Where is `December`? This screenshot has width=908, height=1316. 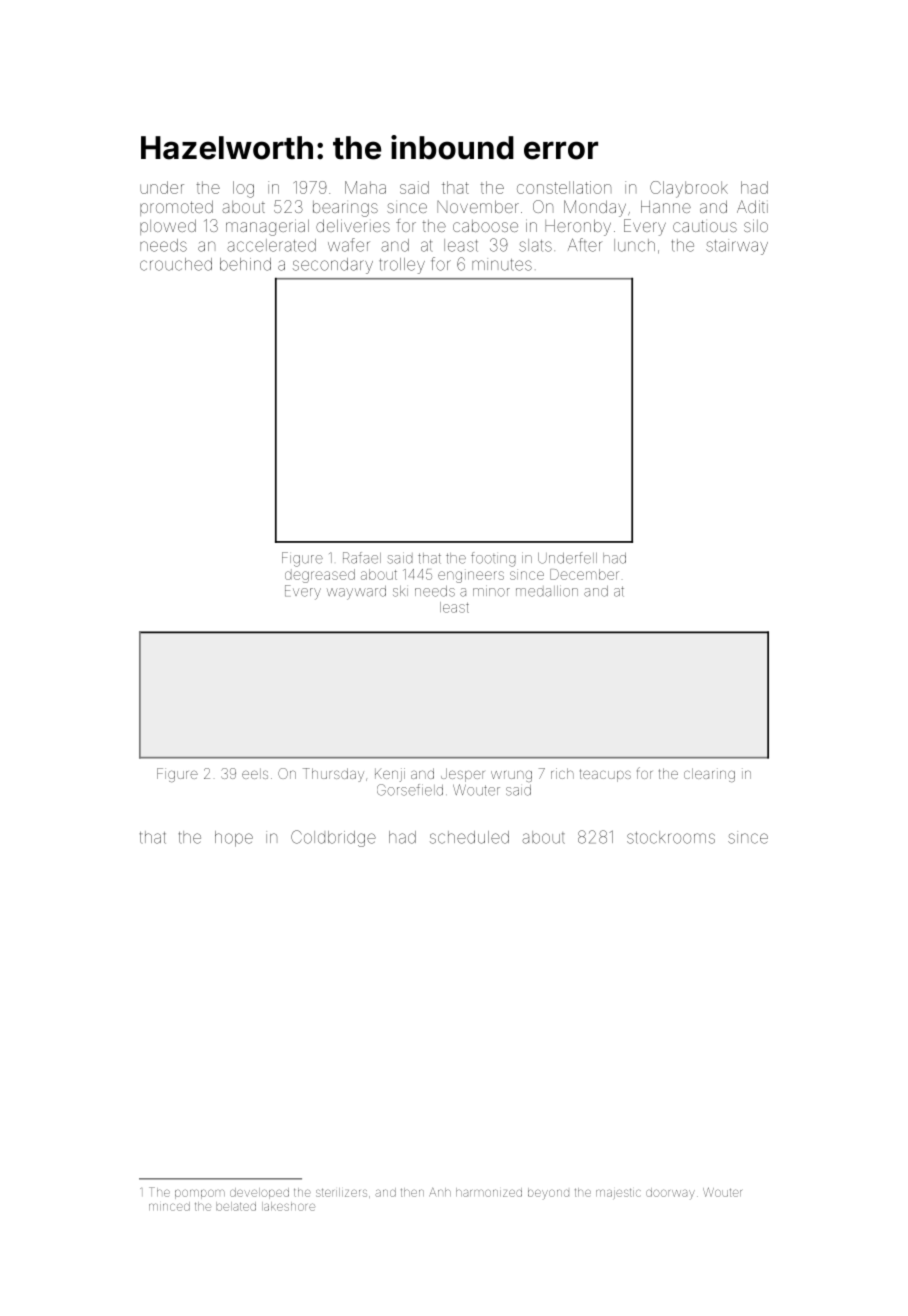 December is located at coordinates (584, 574).
